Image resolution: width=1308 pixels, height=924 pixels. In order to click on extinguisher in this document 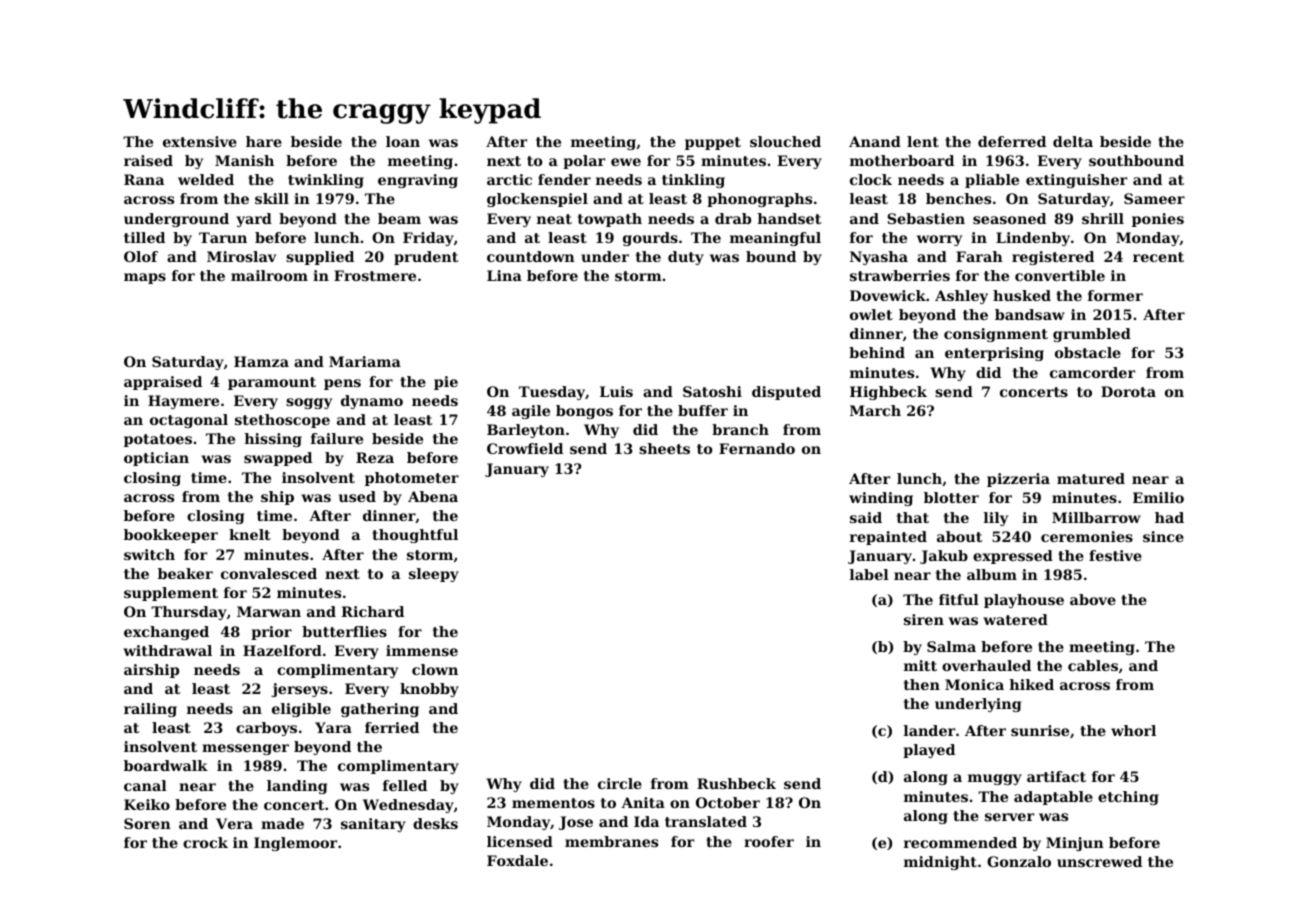, I will do `click(1076, 181)`.
